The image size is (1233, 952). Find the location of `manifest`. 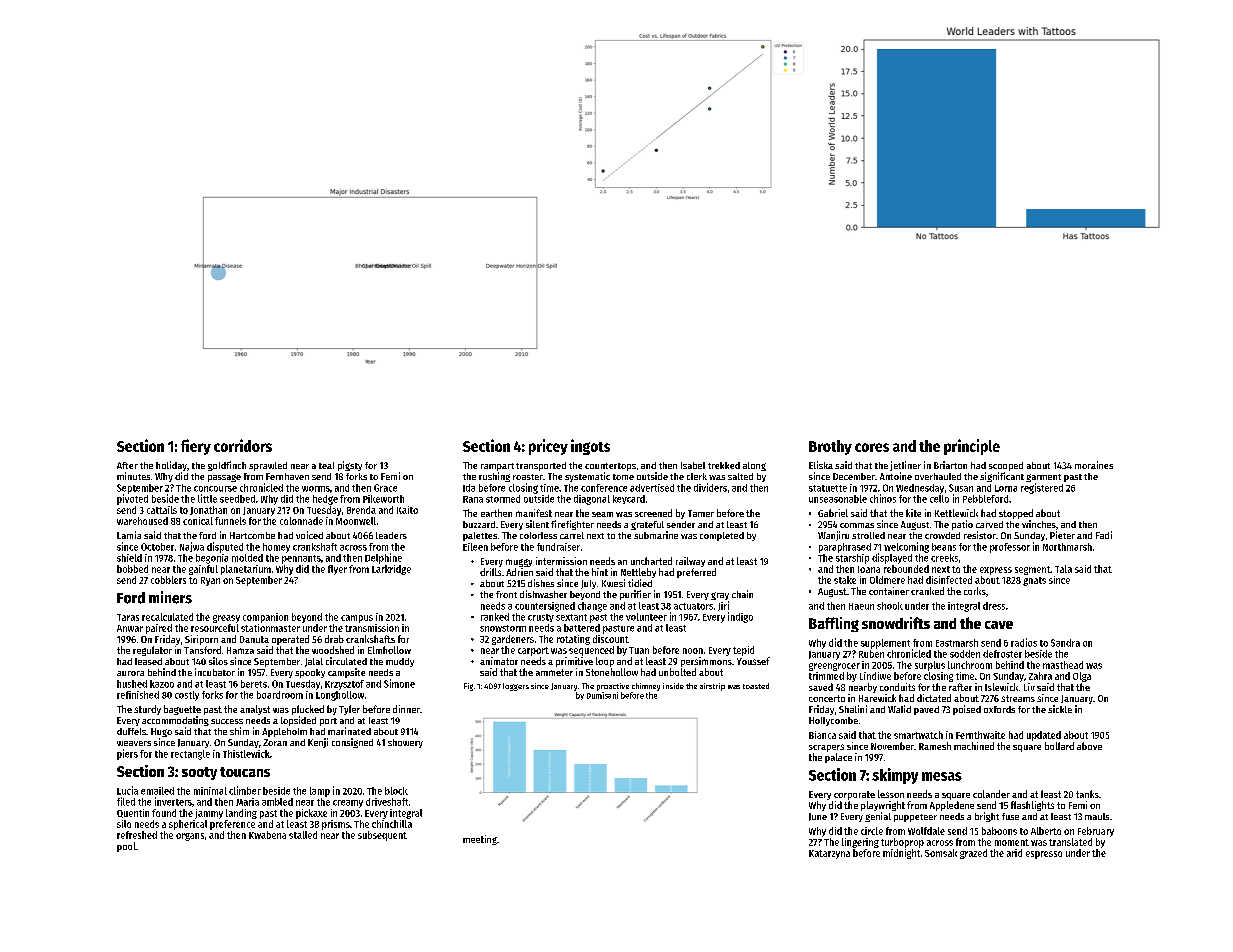

manifest is located at coordinates (534, 513).
